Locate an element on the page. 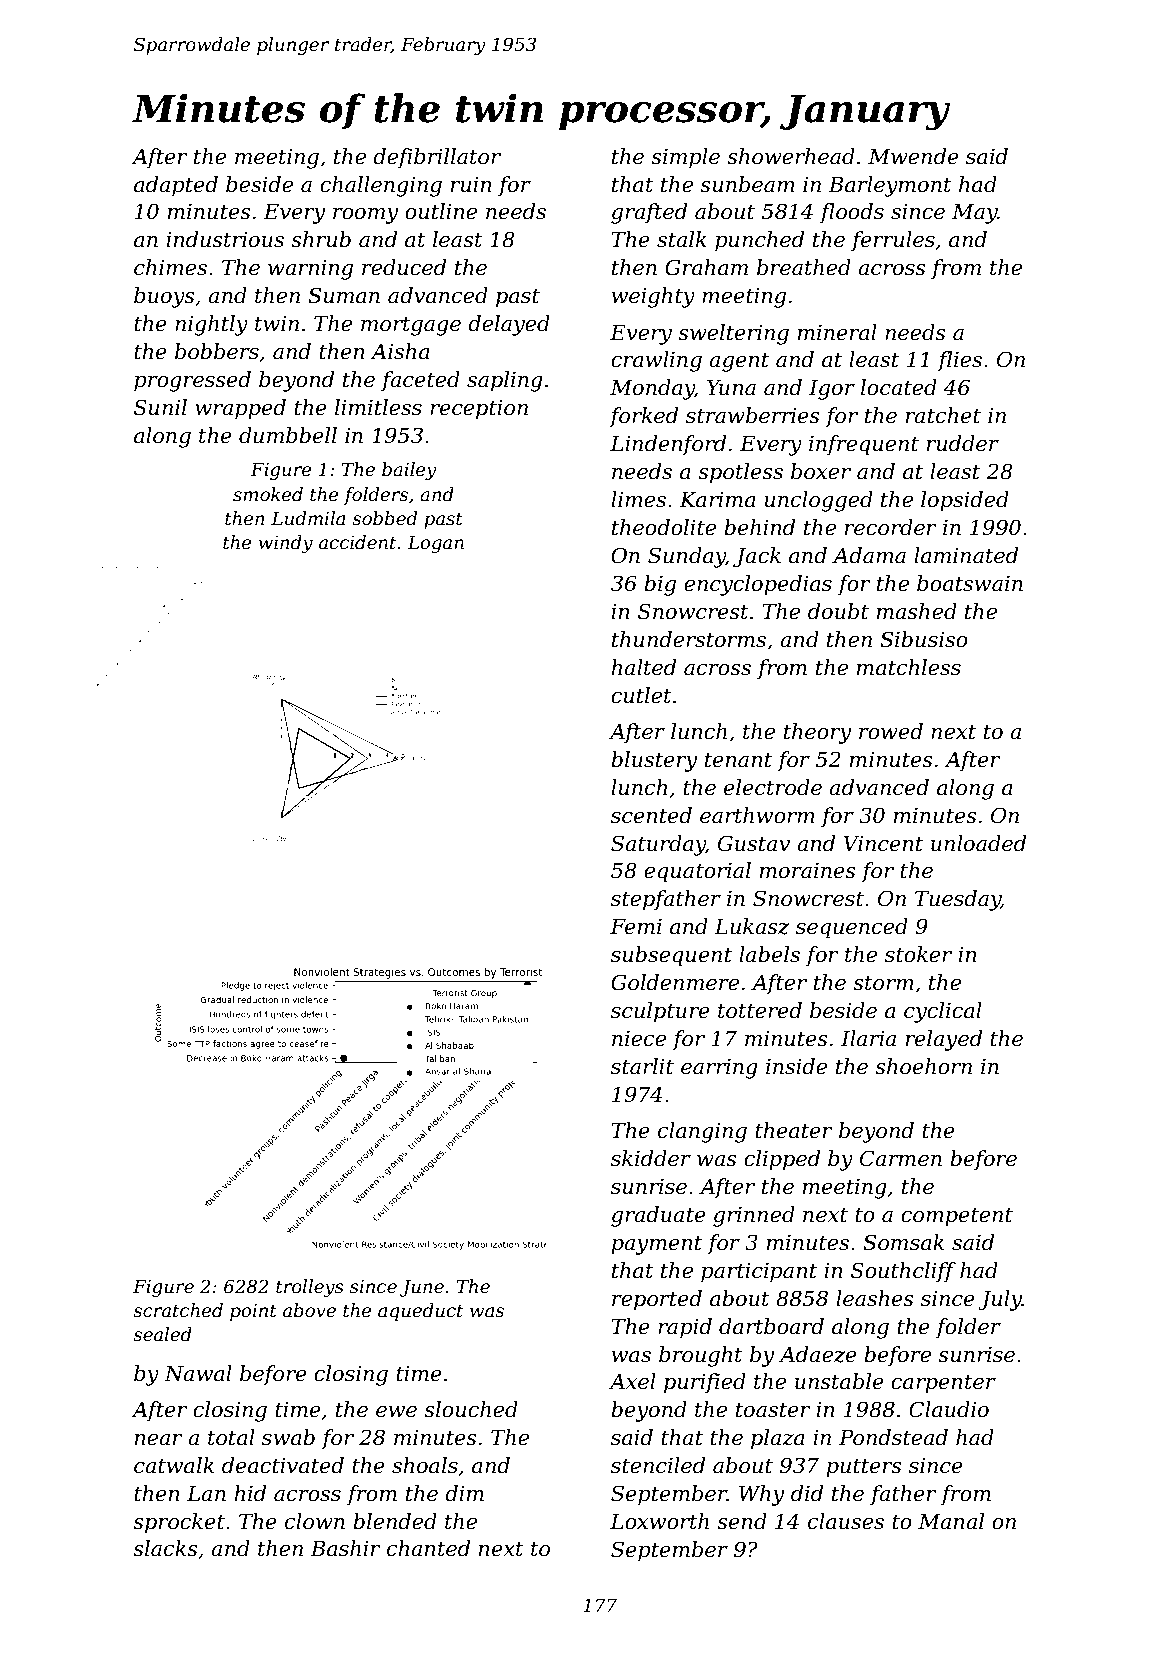  Graham is located at coordinates (706, 267).
